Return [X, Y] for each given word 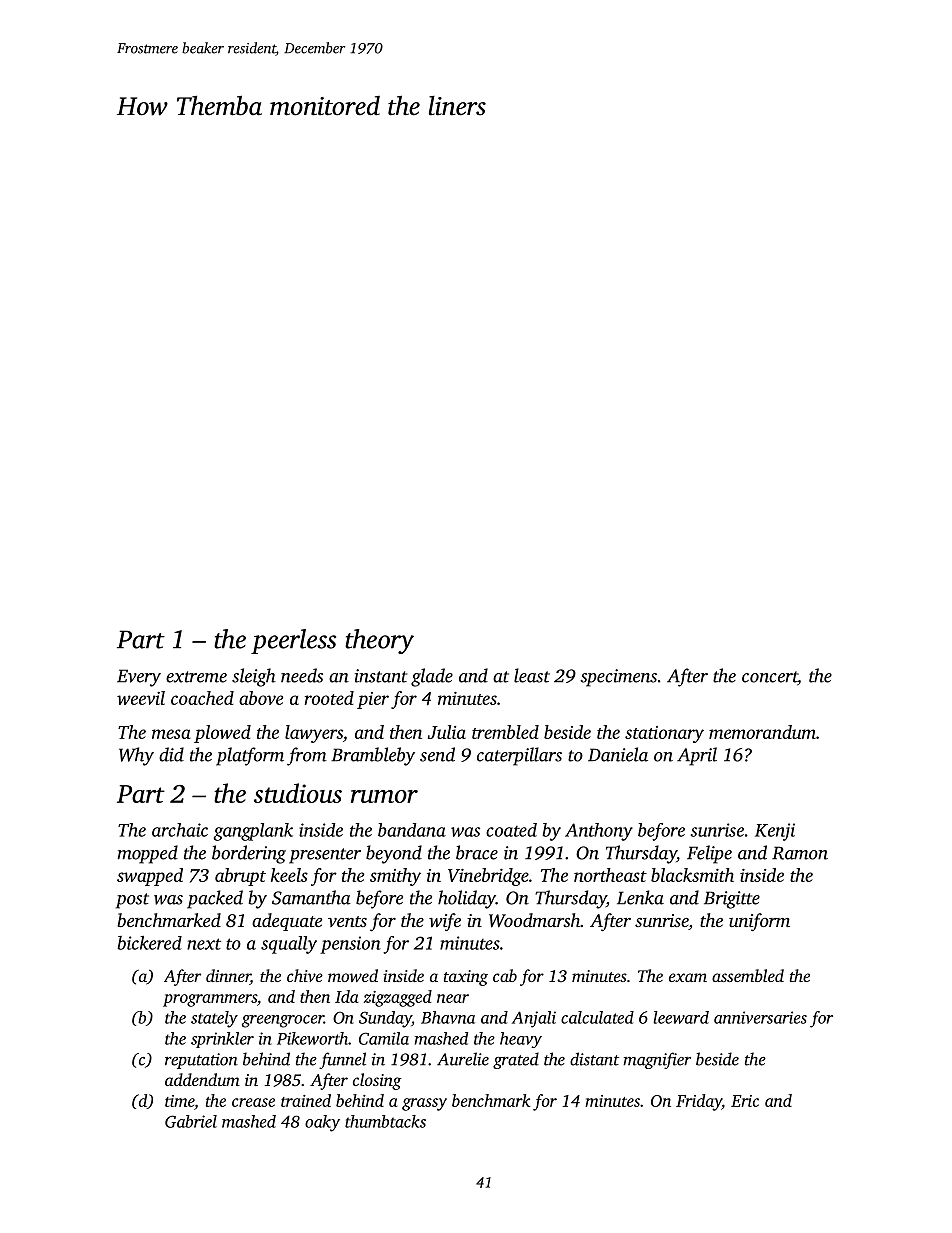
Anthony [599, 832]
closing [377, 1081]
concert [770, 678]
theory [379, 641]
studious [298, 793]
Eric [745, 1101]
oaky [322, 1123]
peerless [293, 641]
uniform [759, 922]
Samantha [311, 897]
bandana [412, 830]
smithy [395, 877]
